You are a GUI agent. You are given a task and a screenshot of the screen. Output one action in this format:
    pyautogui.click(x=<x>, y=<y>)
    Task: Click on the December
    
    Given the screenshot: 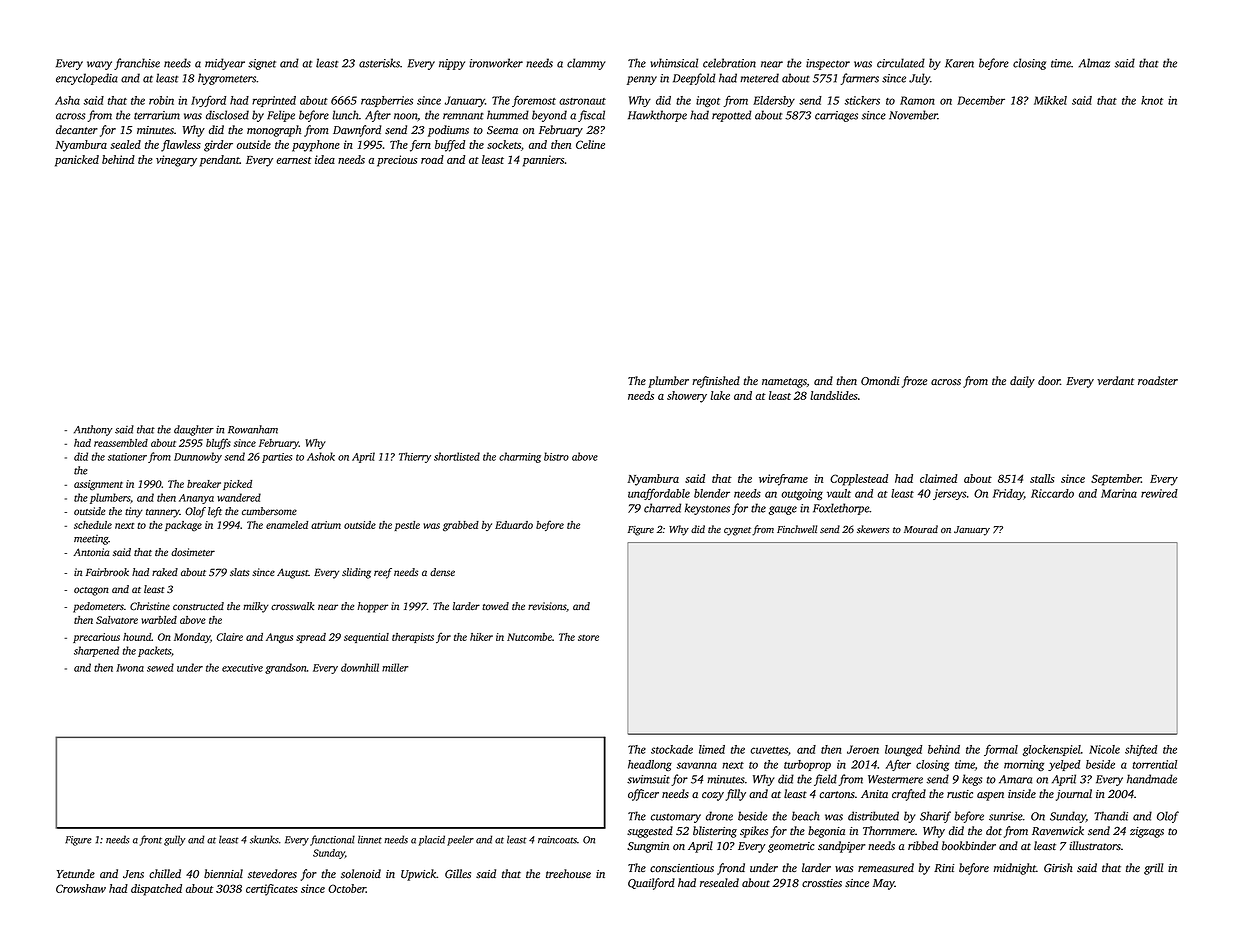 What is the action you would take?
    pyautogui.click(x=981, y=100)
